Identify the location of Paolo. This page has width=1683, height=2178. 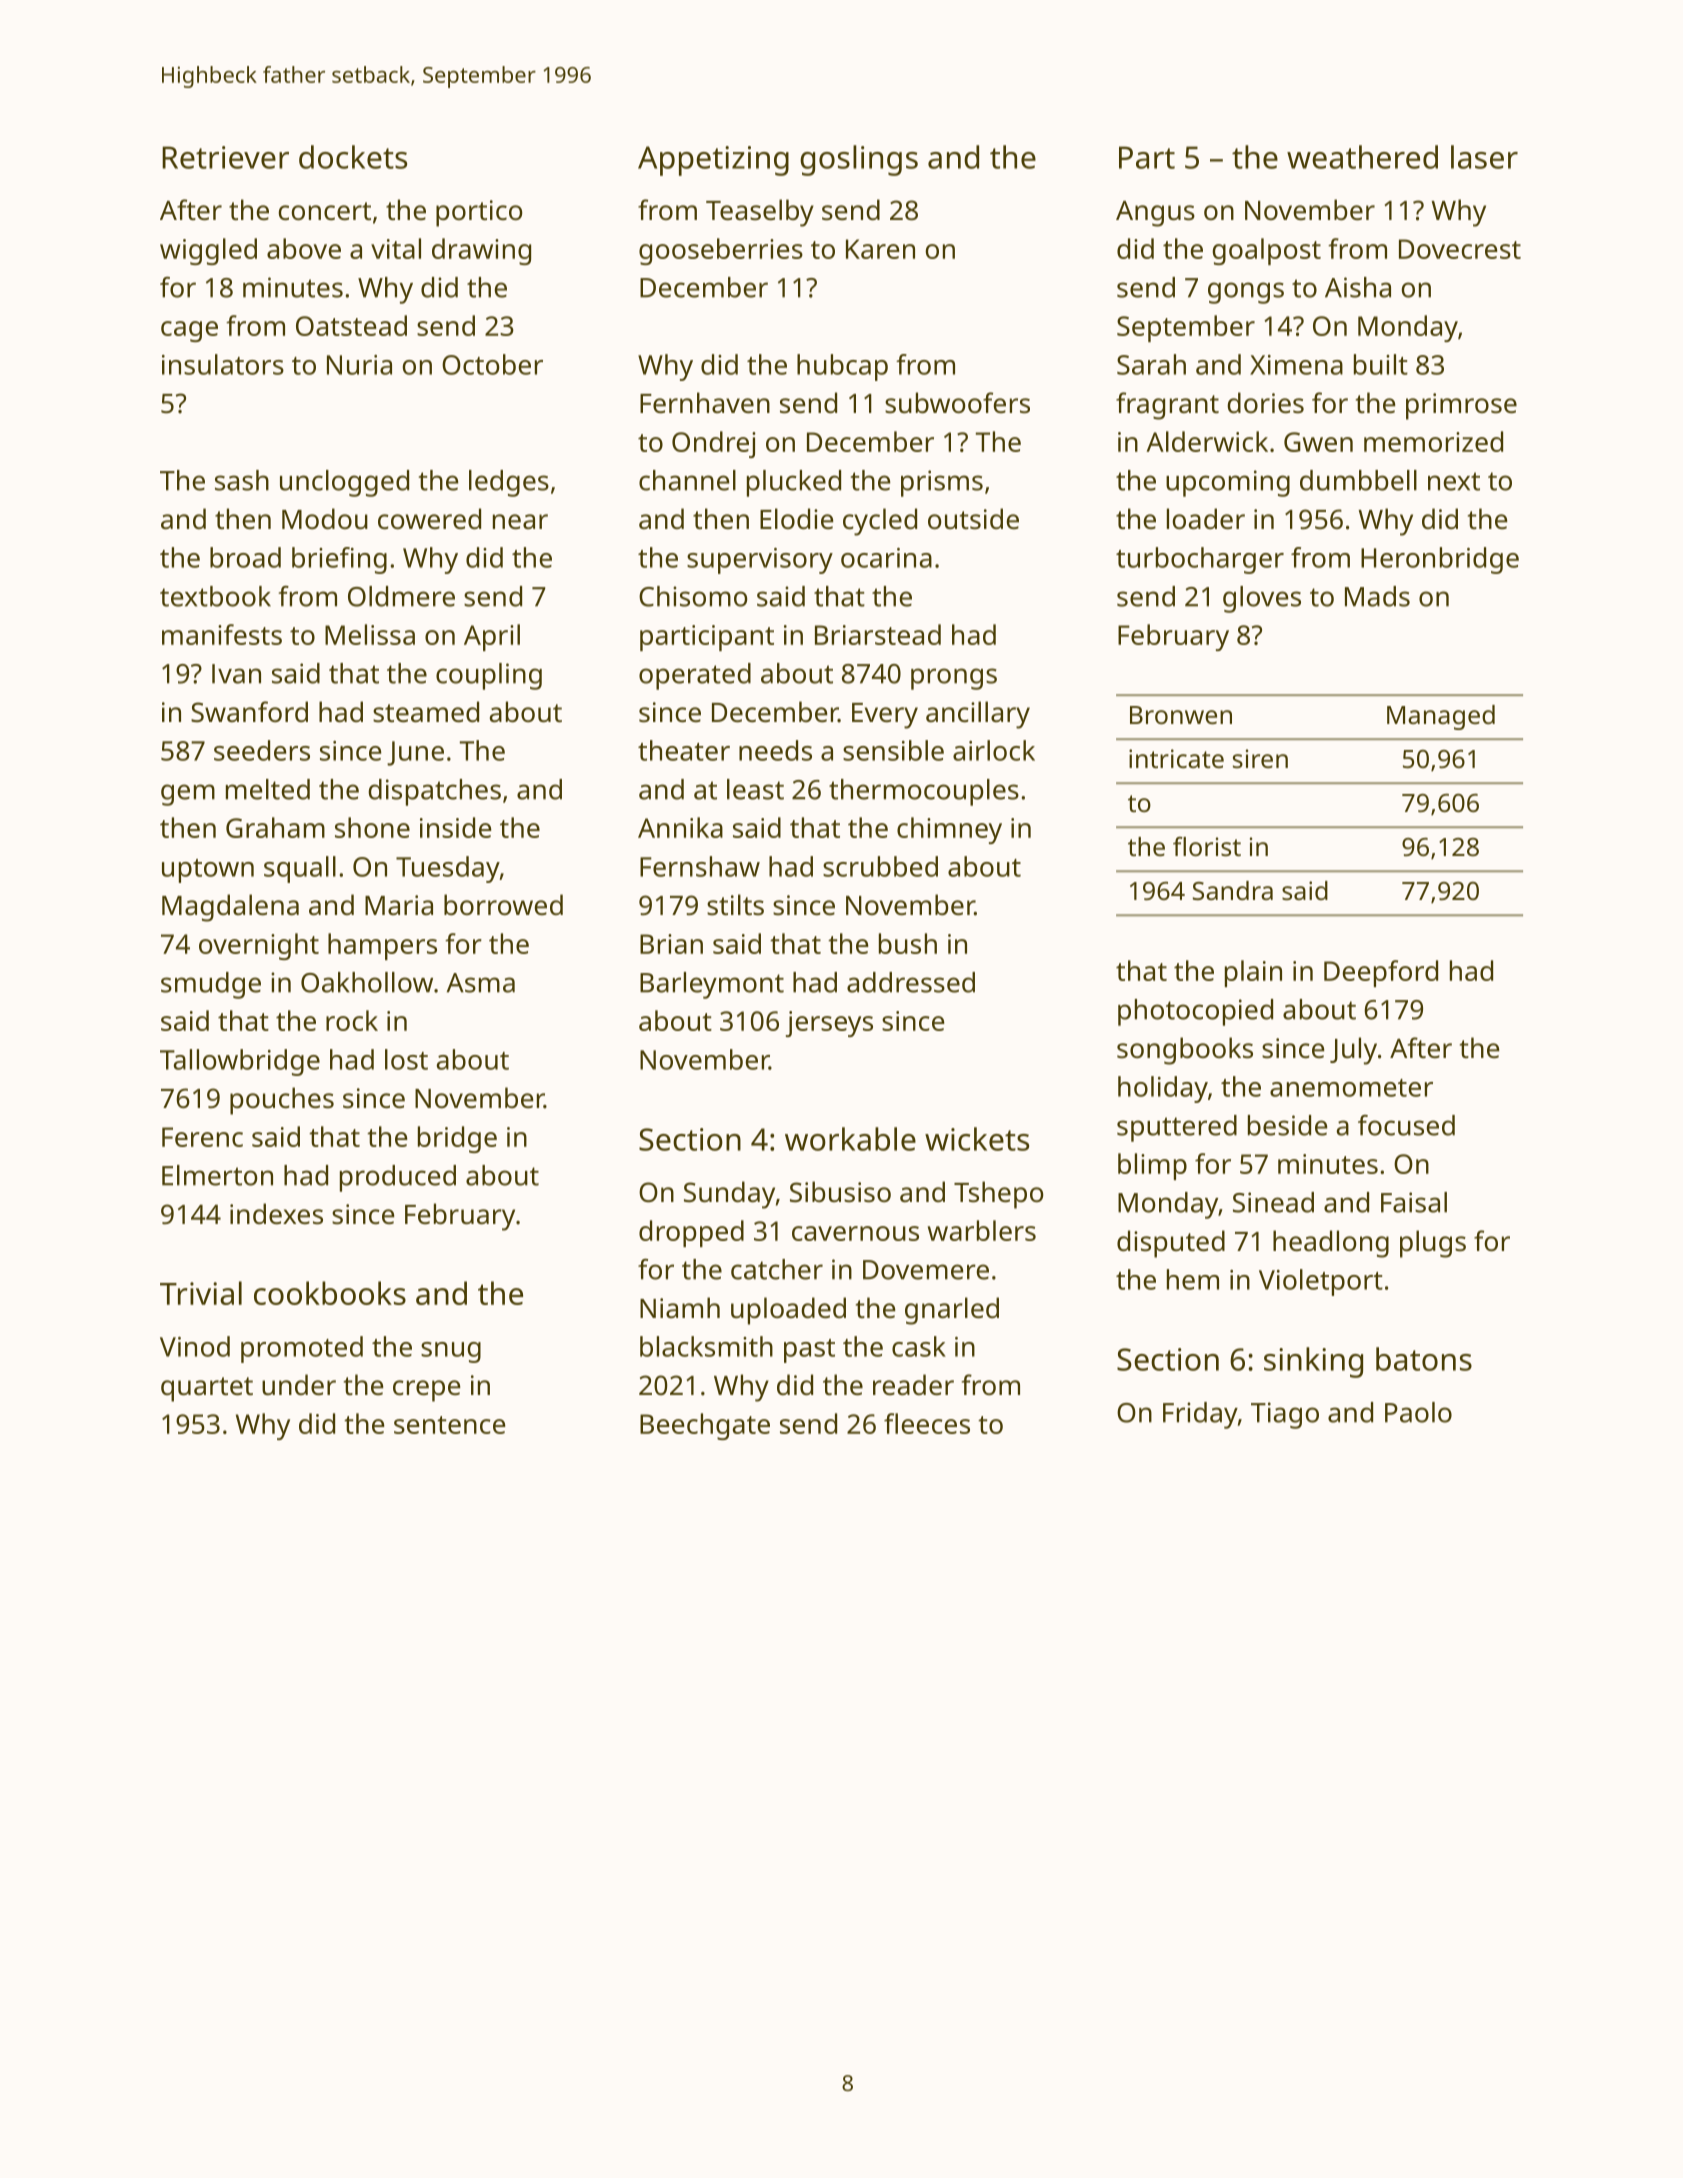
(1418, 1412).
